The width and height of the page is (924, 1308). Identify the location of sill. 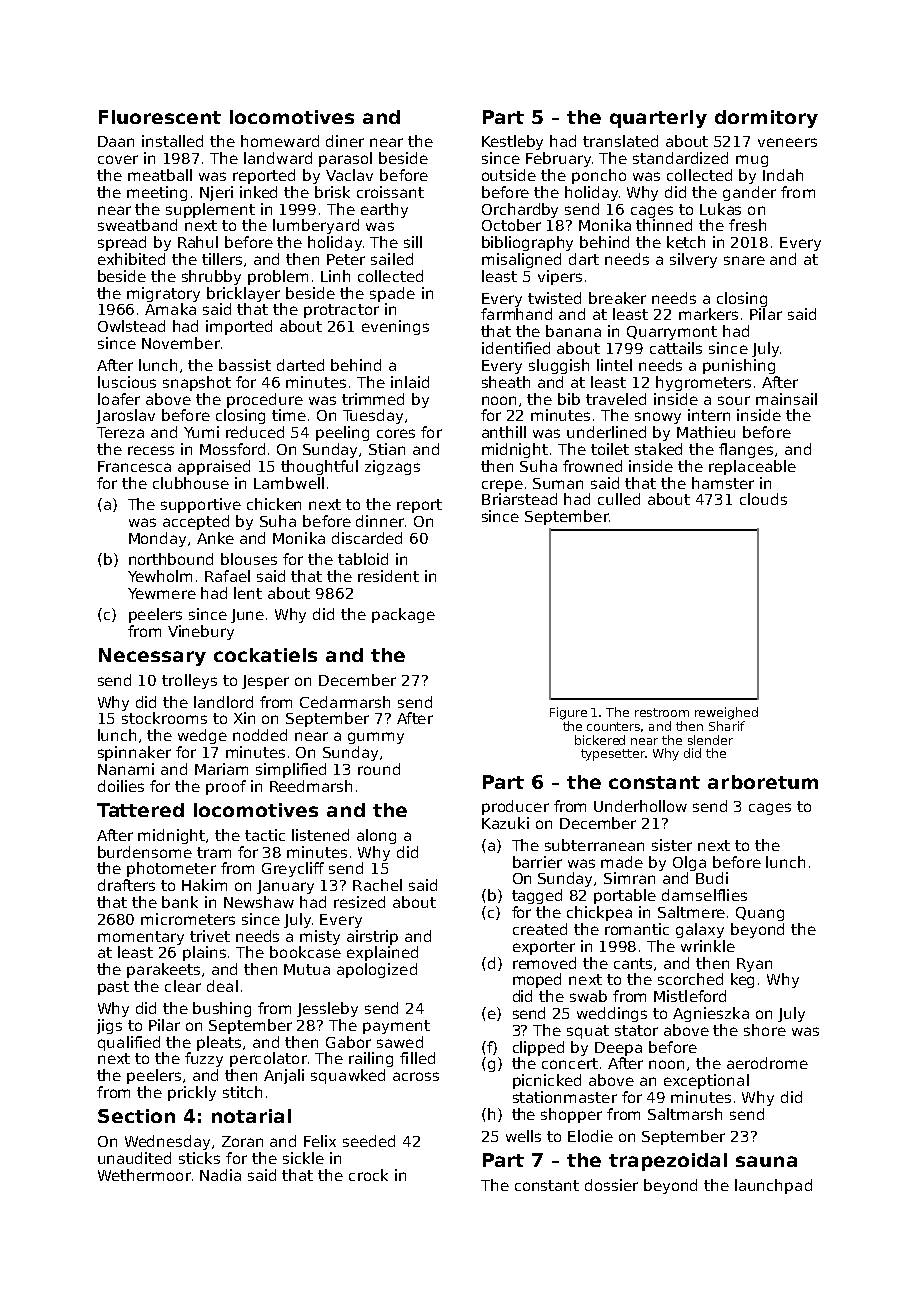
(413, 242).
